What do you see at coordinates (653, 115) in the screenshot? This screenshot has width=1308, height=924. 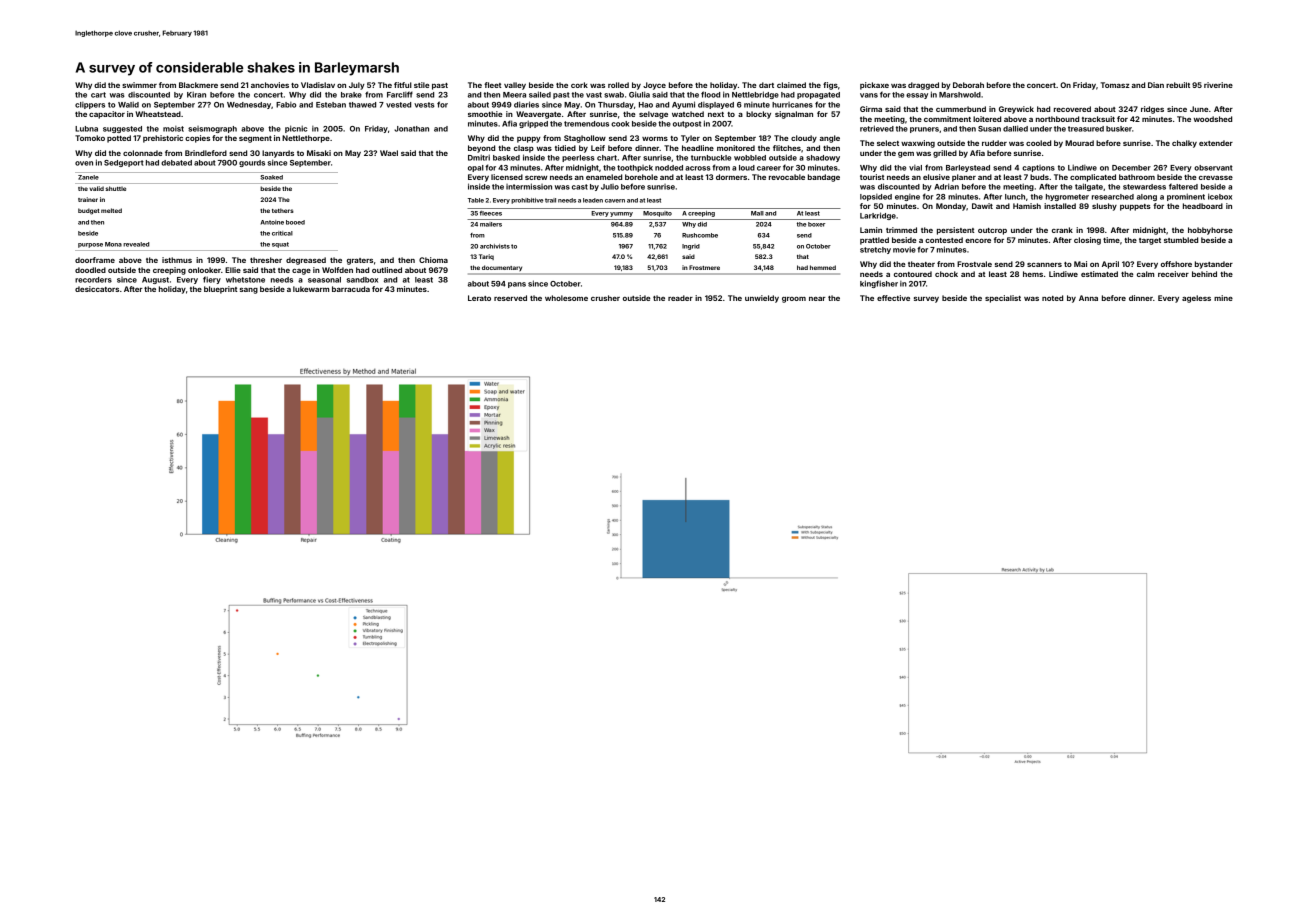 I see `selvage` at bounding box center [653, 115].
